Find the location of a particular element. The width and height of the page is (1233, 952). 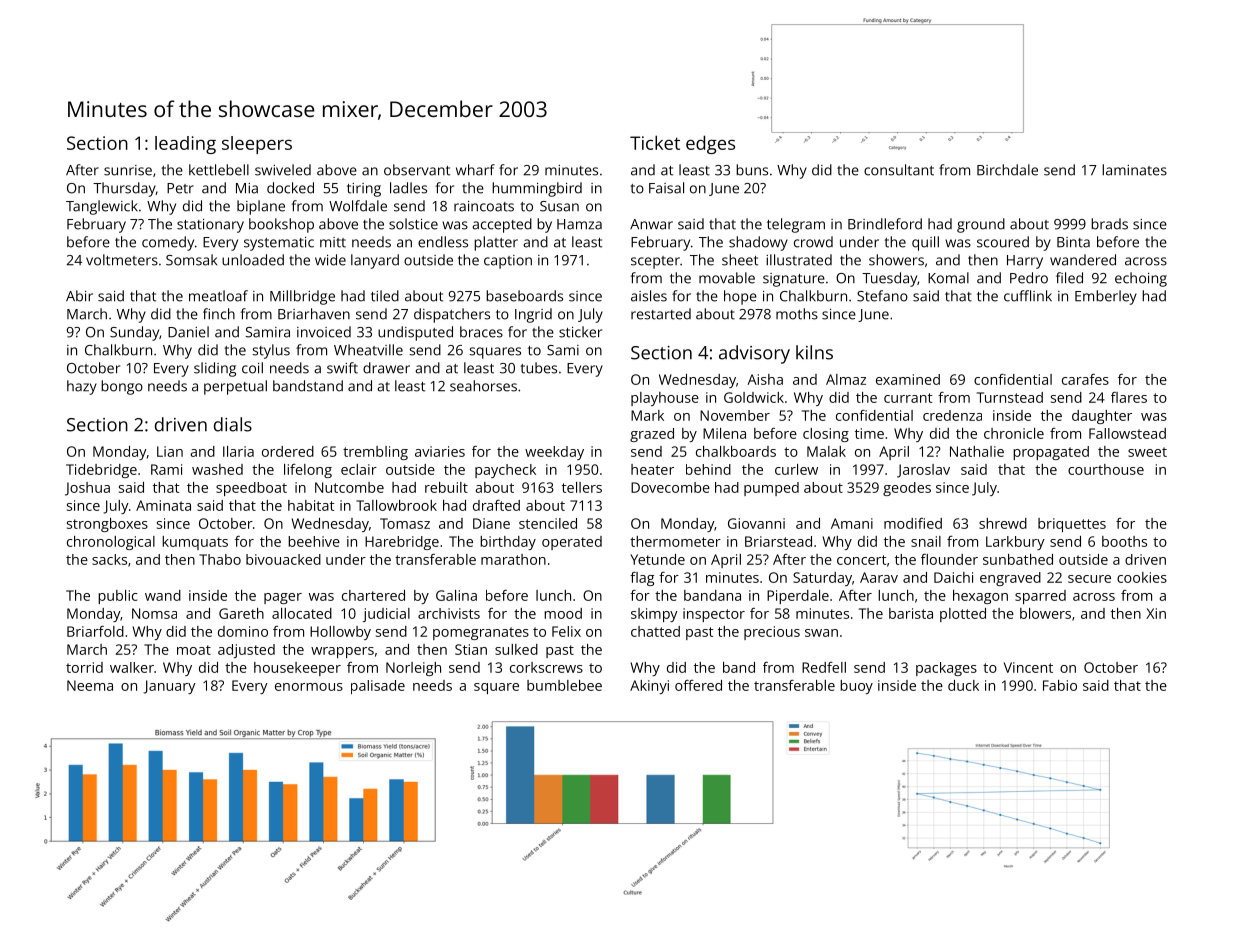

hazy is located at coordinates (82, 387).
